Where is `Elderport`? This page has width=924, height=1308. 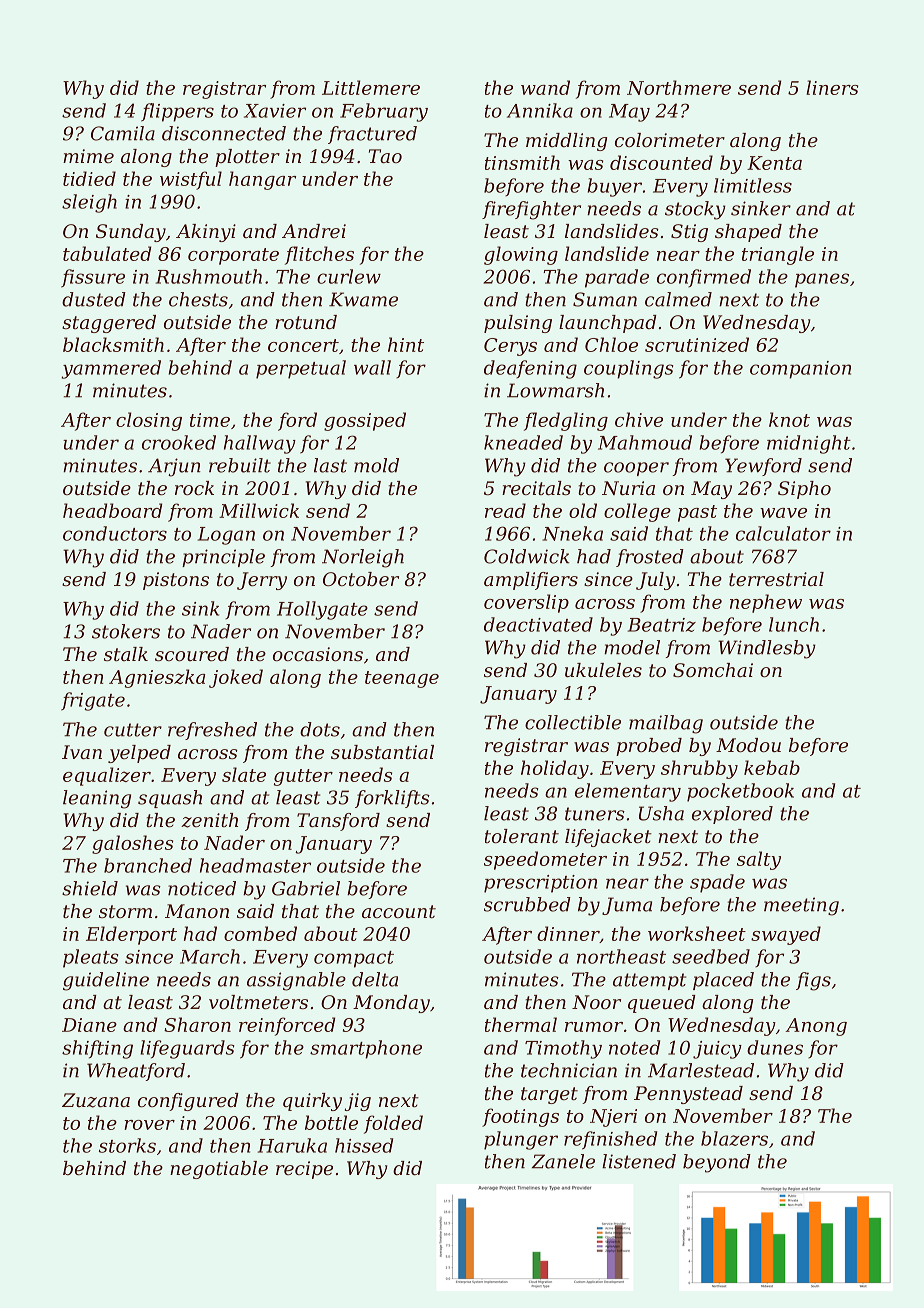 Elderport is located at coordinates (131, 935).
